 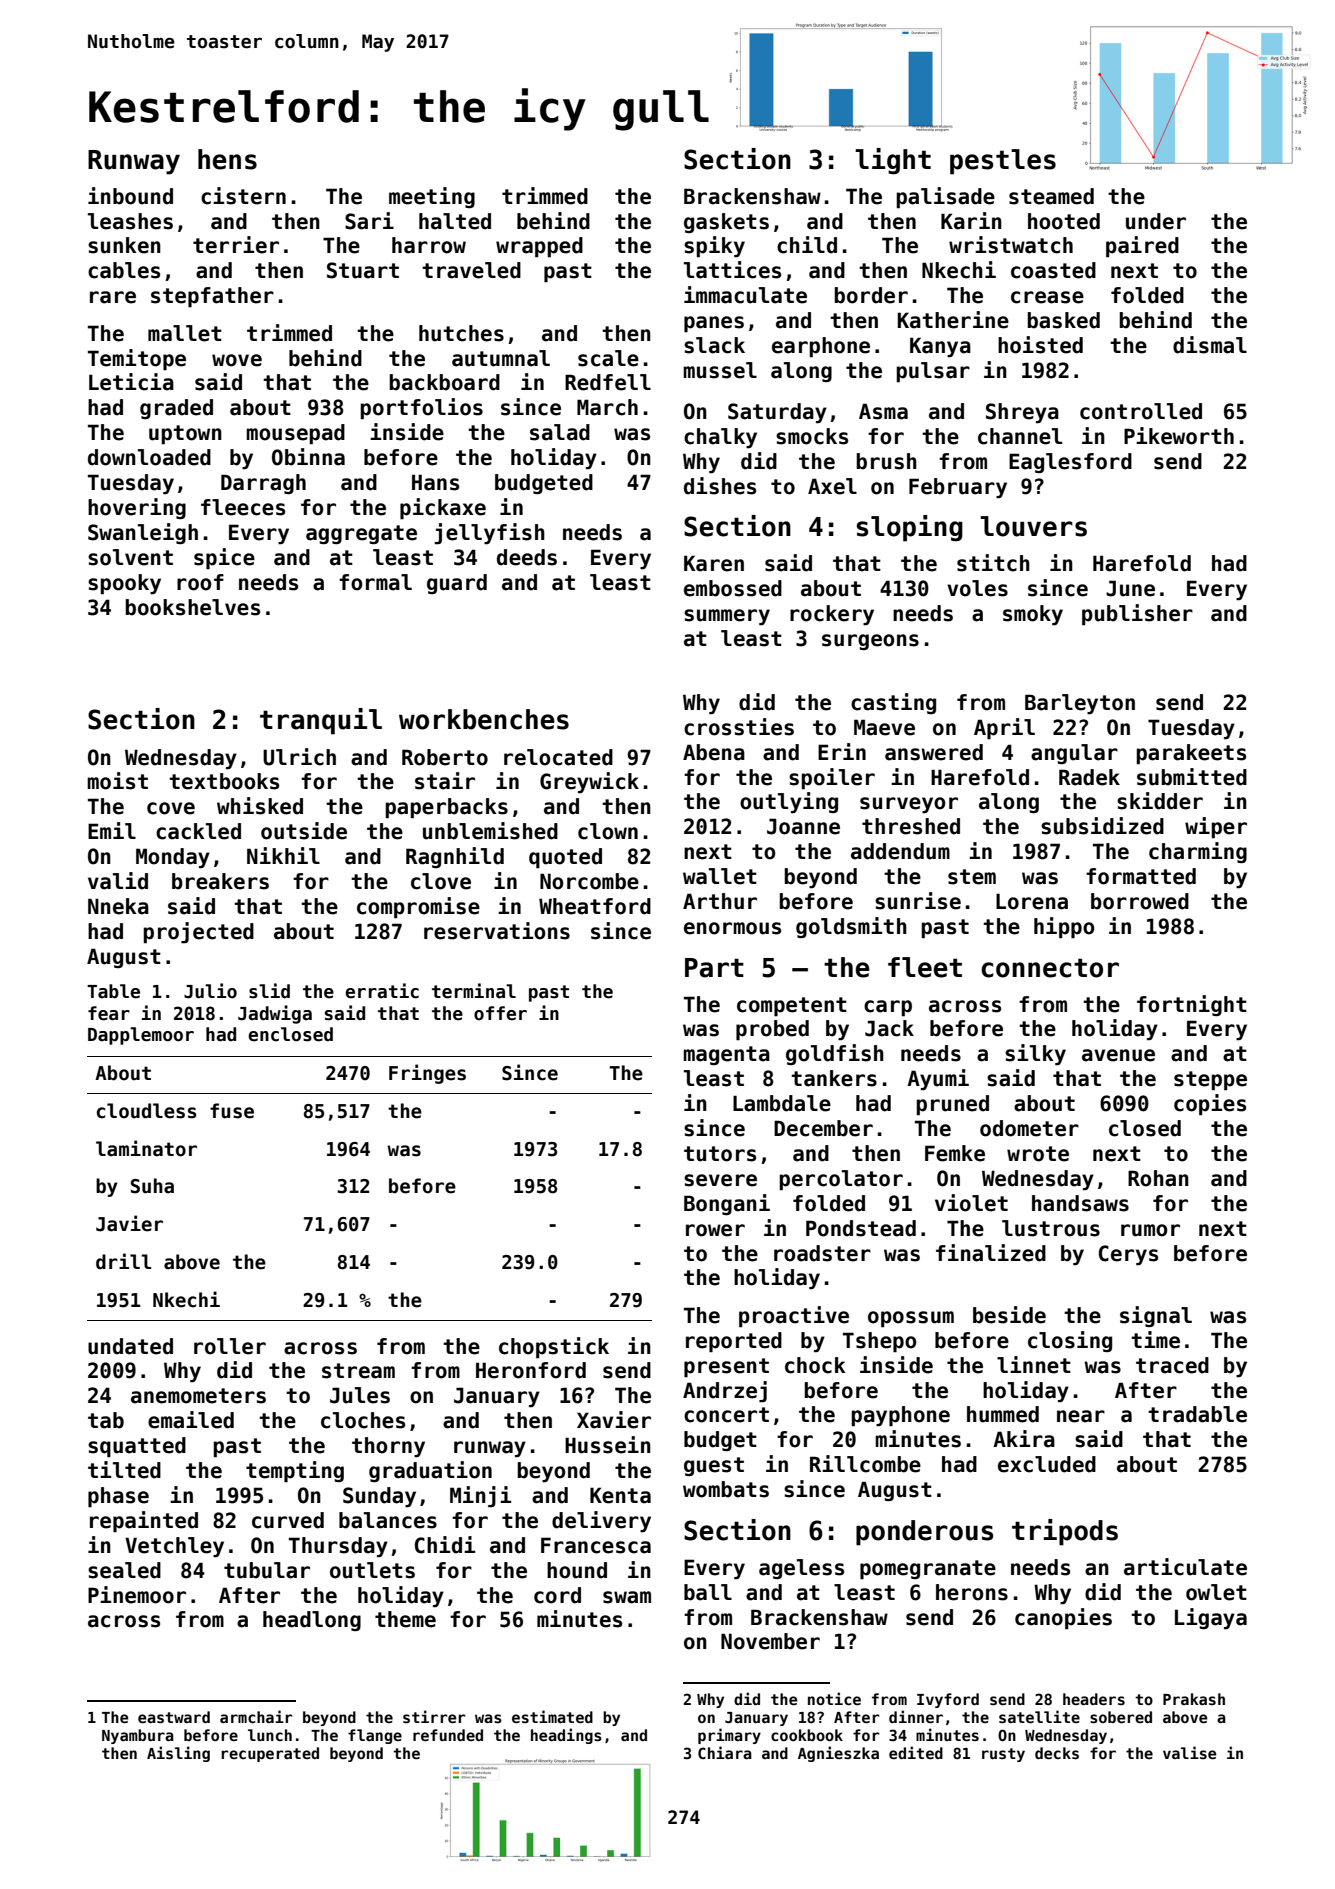 What do you see at coordinates (1142, 247) in the page?
I see `paired` at bounding box center [1142, 247].
